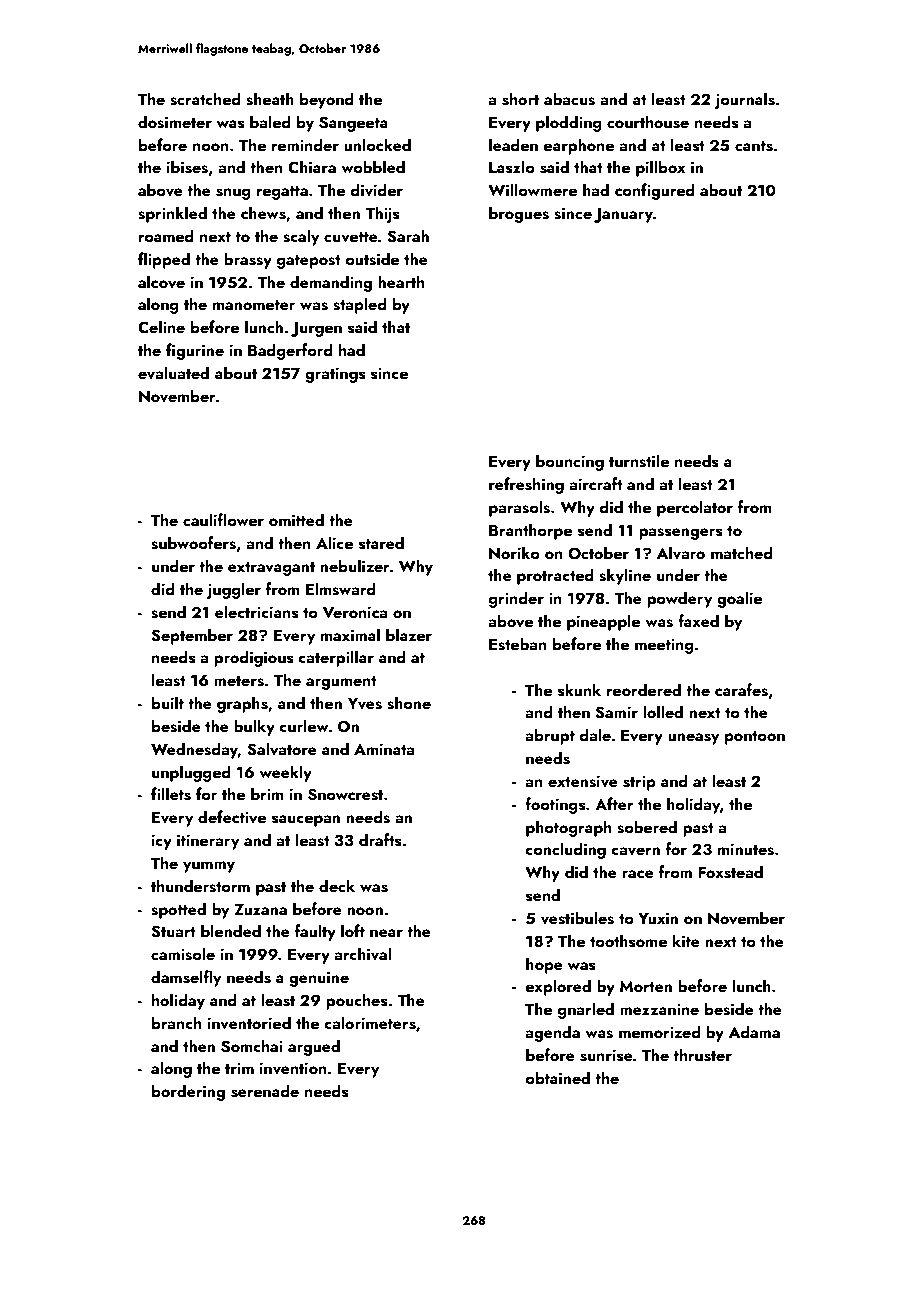 This page has height=1311, width=924. What do you see at coordinates (286, 773) in the page?
I see `weekly` at bounding box center [286, 773].
